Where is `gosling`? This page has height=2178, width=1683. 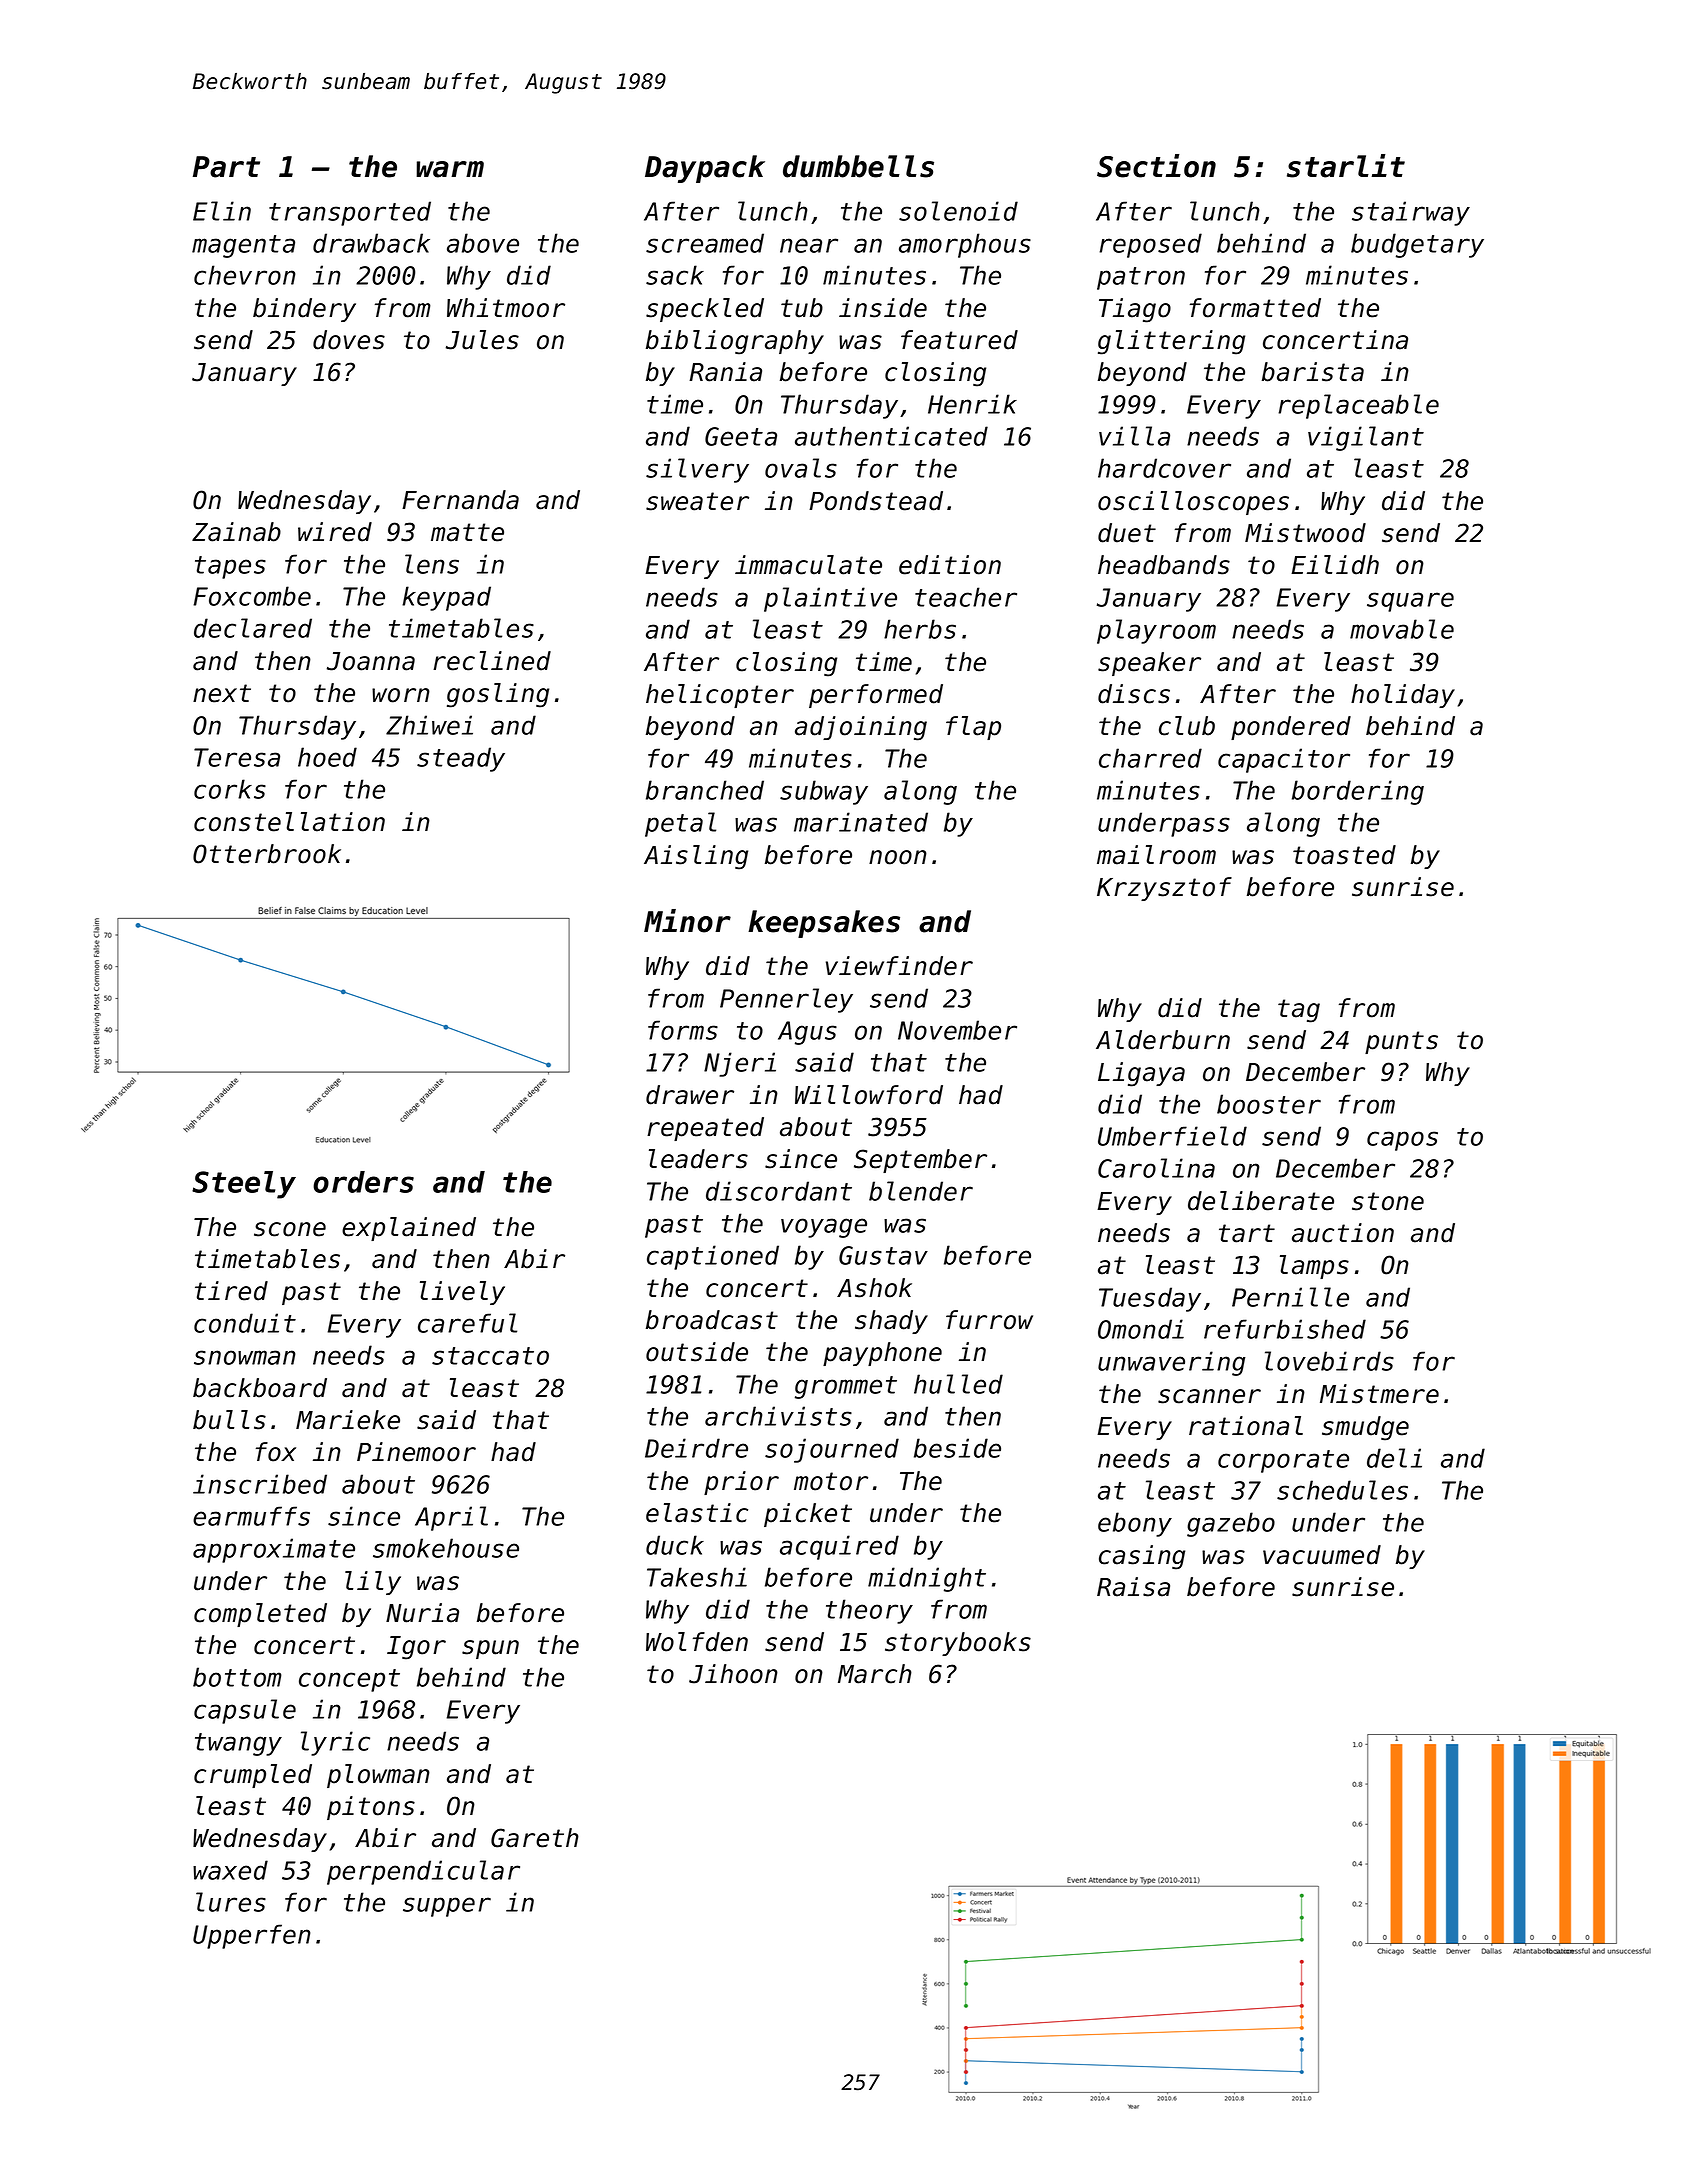 gosling is located at coordinates (498, 695).
